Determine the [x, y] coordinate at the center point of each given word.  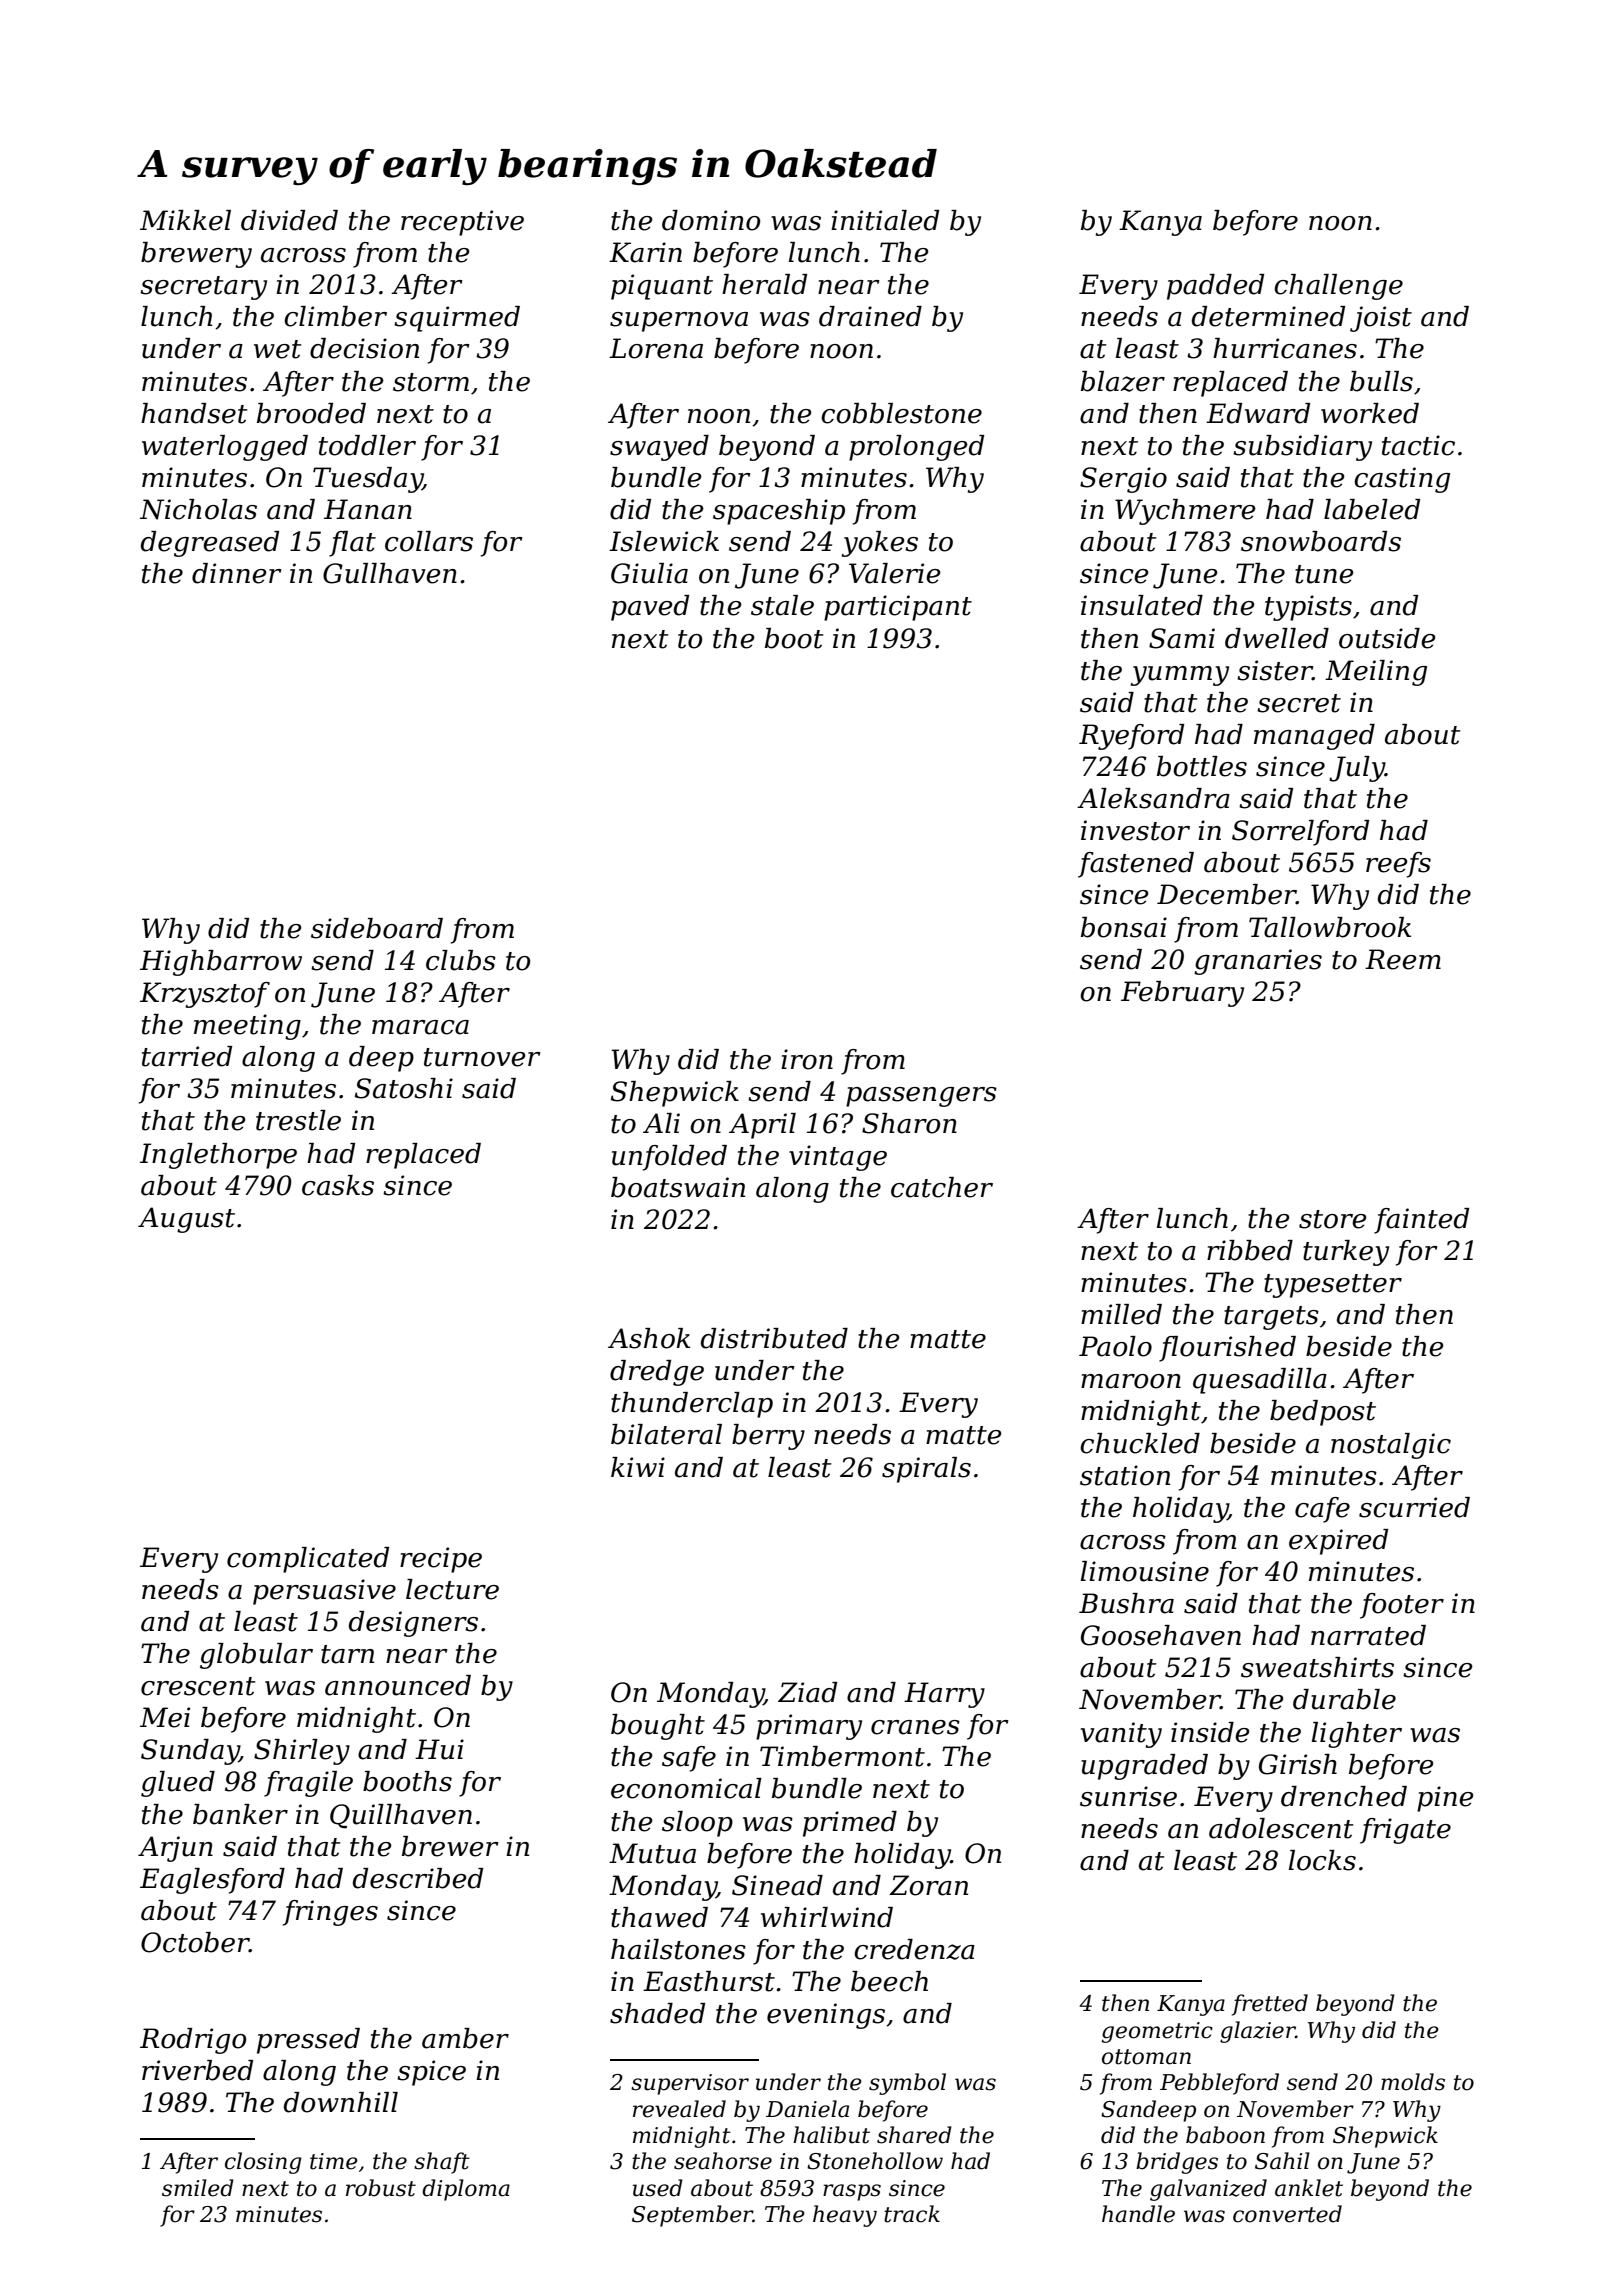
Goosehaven [1161, 1635]
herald [764, 284]
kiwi [638, 1467]
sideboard [377, 928]
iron [807, 1059]
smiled [198, 2188]
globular [256, 1656]
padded [1215, 287]
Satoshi [404, 1088]
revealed [679, 2109]
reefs [1398, 865]
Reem [1403, 959]
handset [194, 413]
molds [1413, 2082]
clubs [461, 960]
